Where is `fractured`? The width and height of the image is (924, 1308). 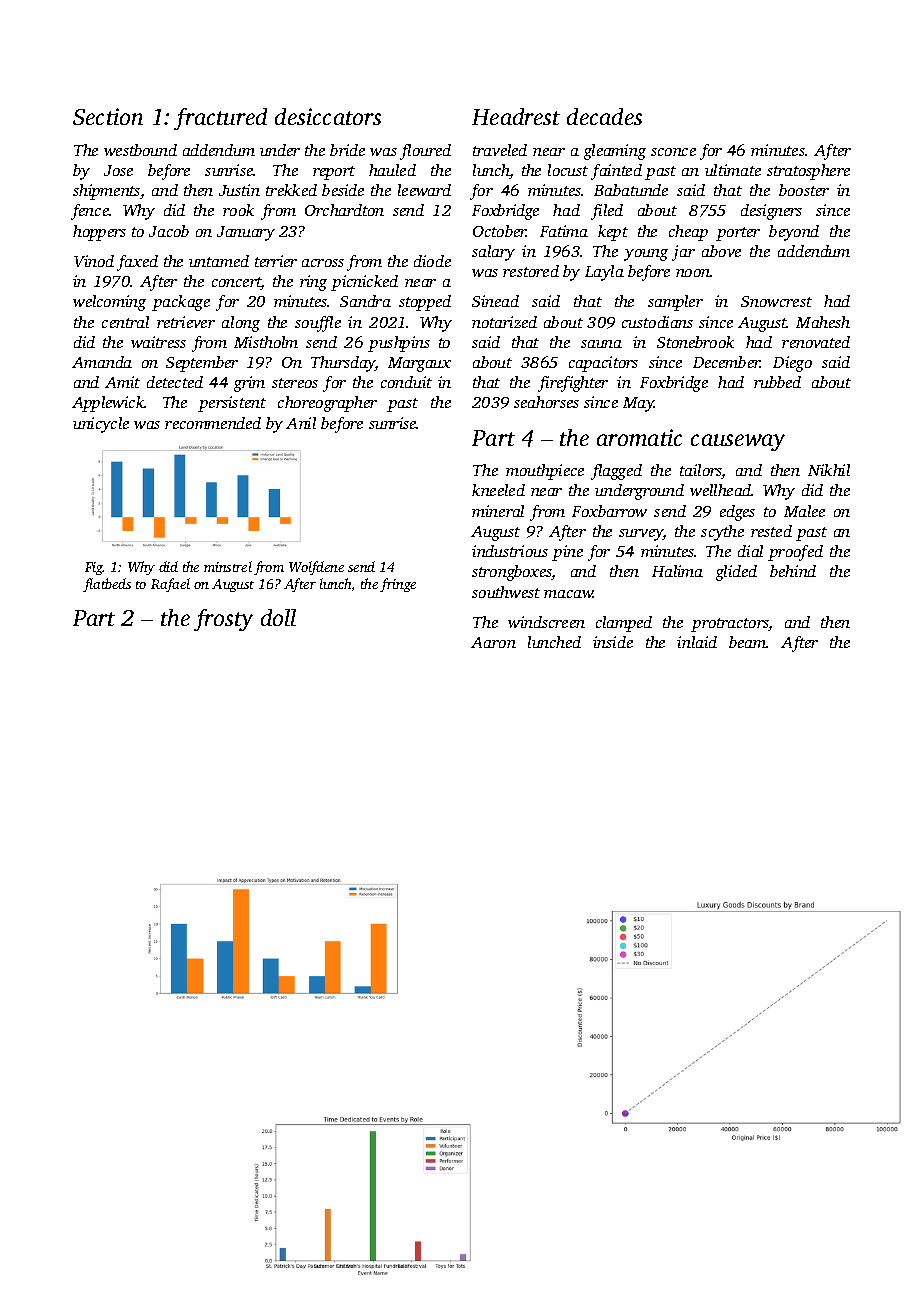 fractured is located at coordinates (220, 119).
